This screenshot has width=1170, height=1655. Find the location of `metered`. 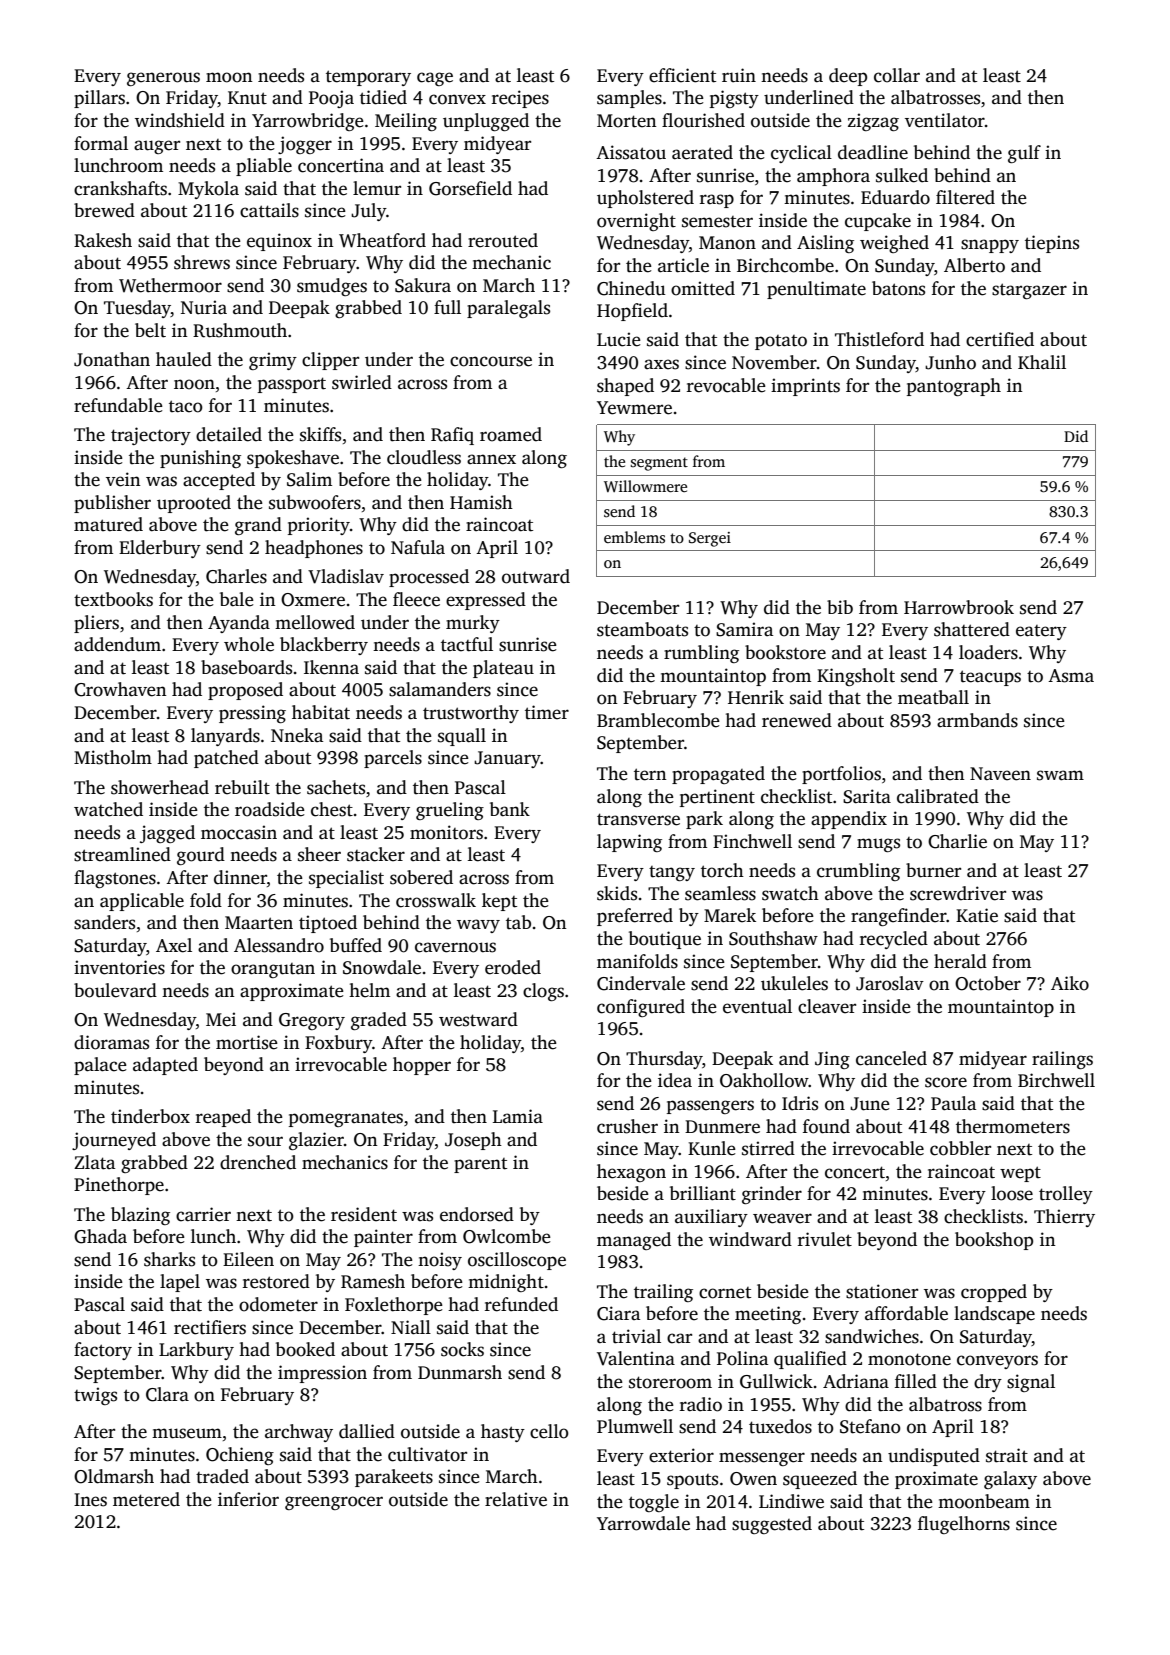

metered is located at coordinates (146, 1499).
